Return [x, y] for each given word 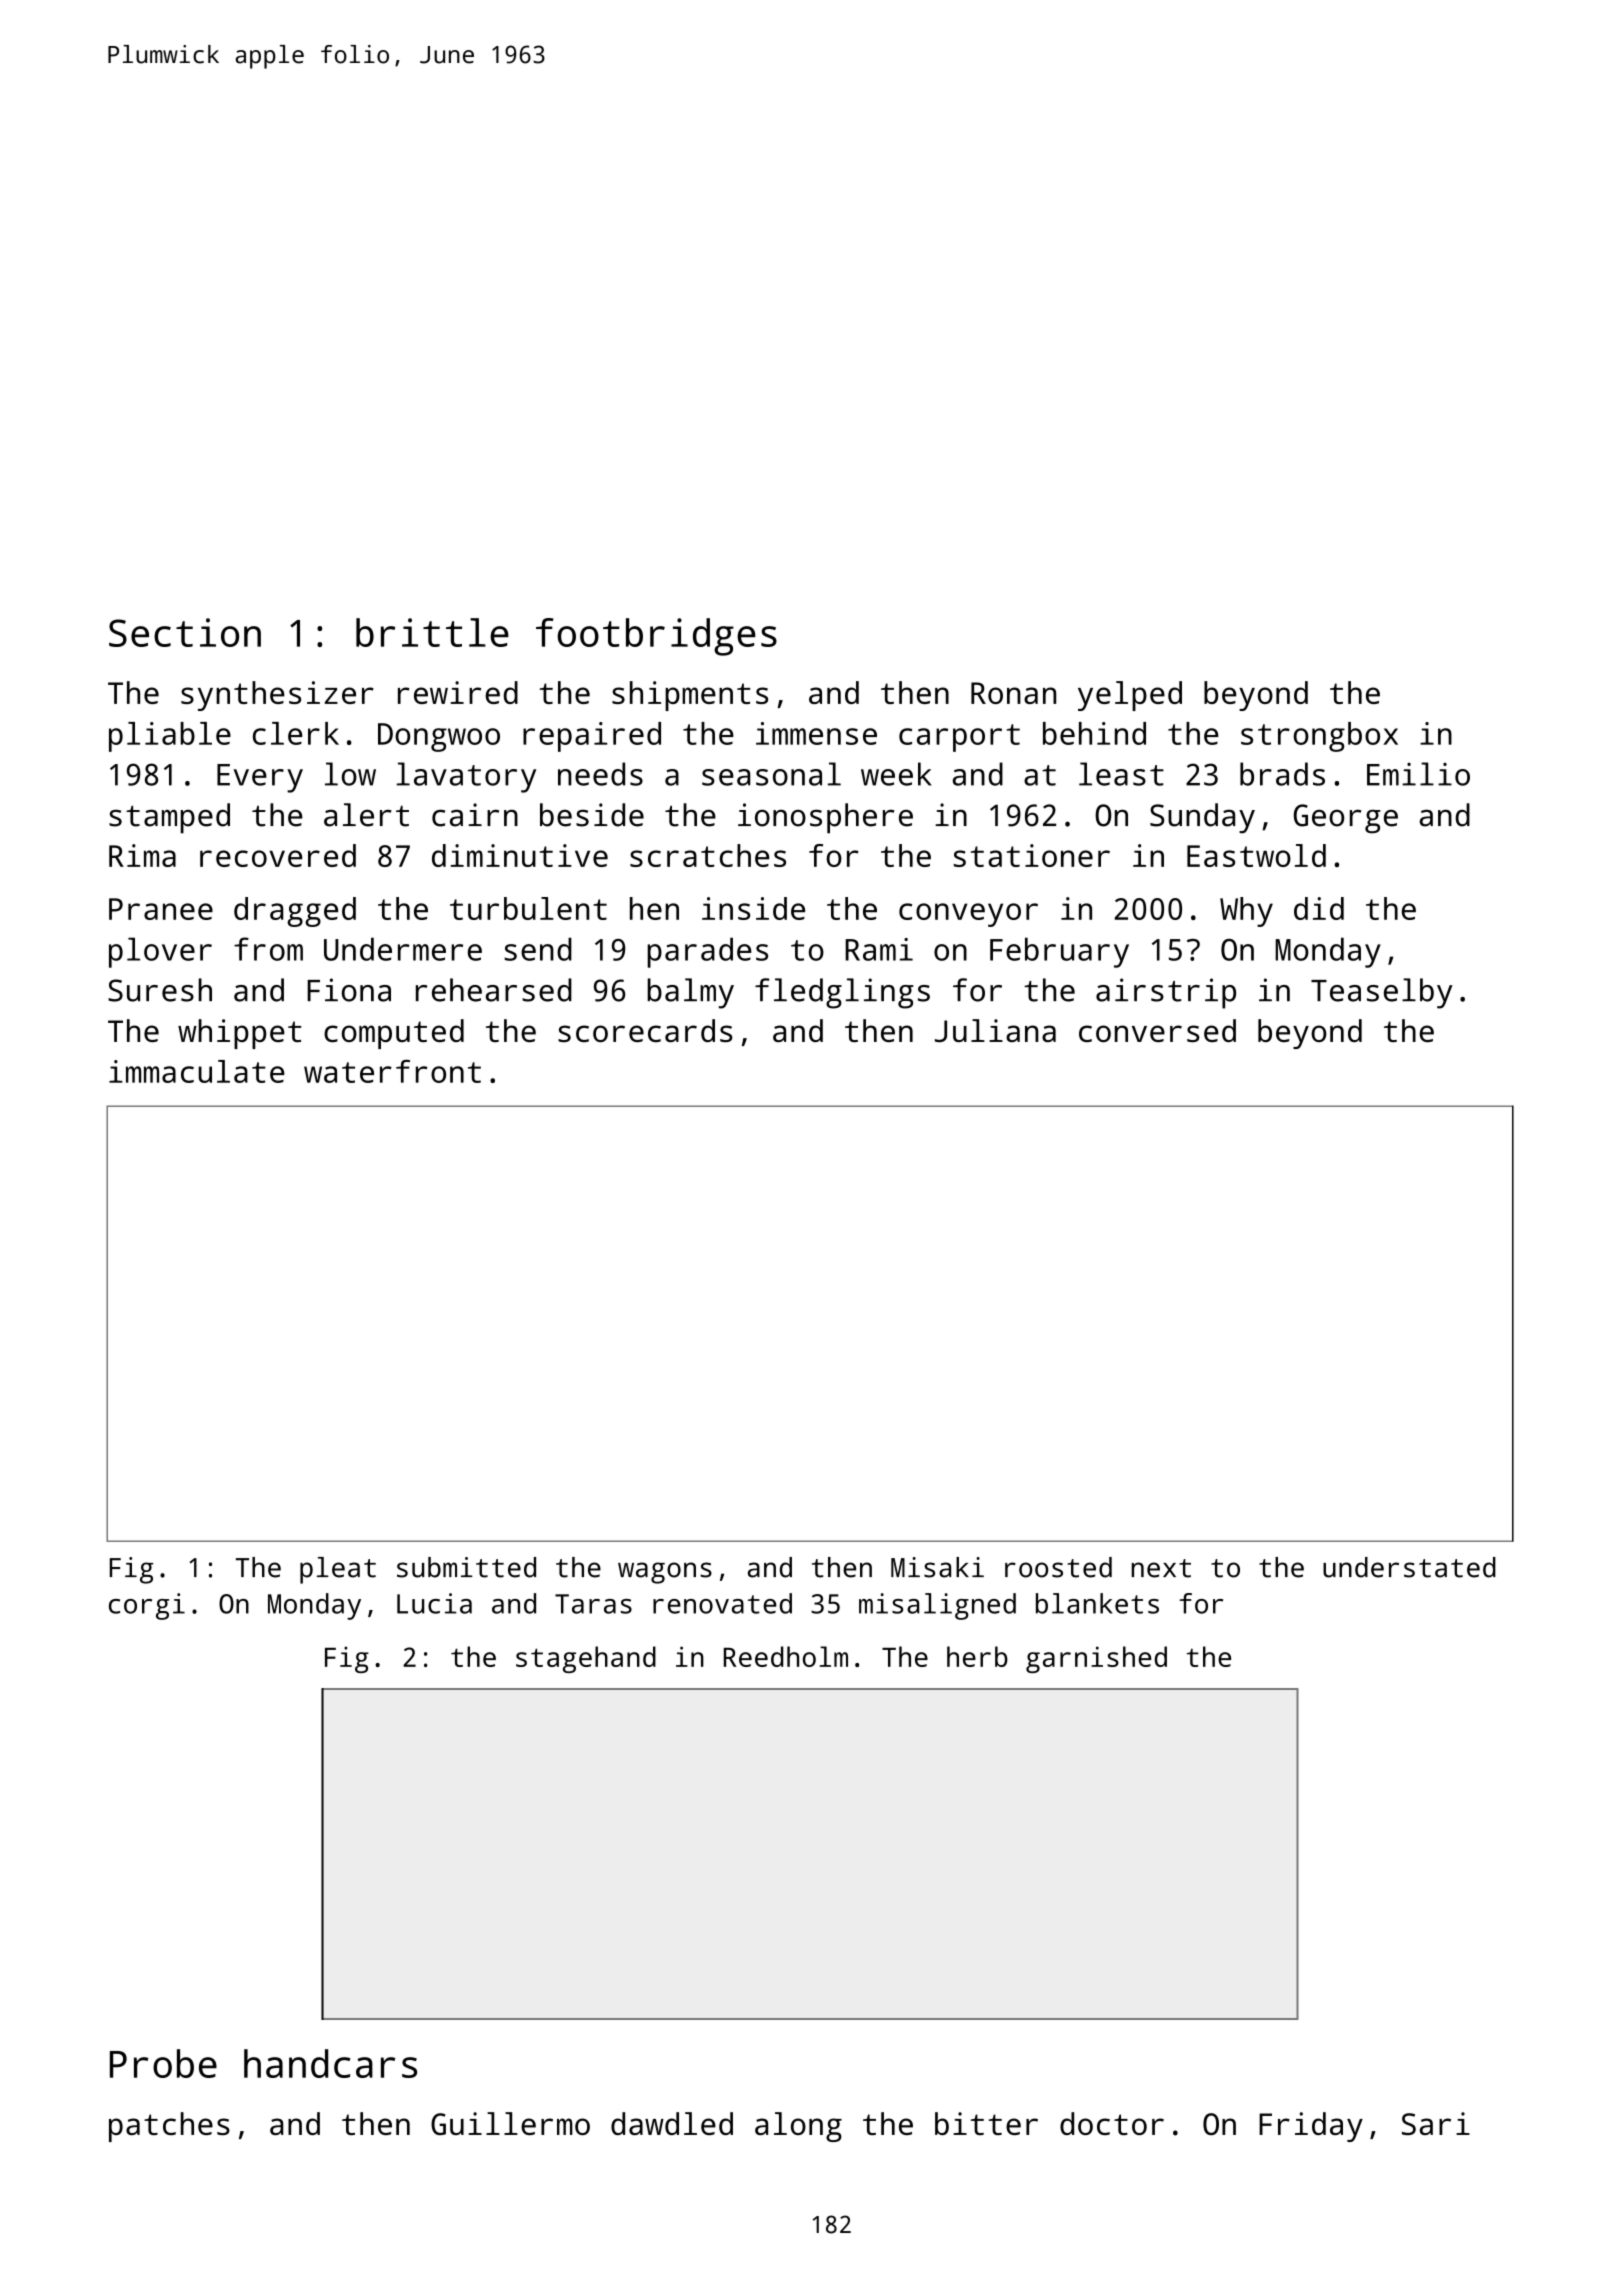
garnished [1096, 1659]
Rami [879, 949]
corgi [147, 1606]
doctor [1112, 2123]
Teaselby [1382, 993]
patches [169, 2127]
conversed [1157, 1030]
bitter [986, 2123]
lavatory [466, 777]
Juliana [995, 1030]
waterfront [392, 1071]
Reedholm [786, 1656]
